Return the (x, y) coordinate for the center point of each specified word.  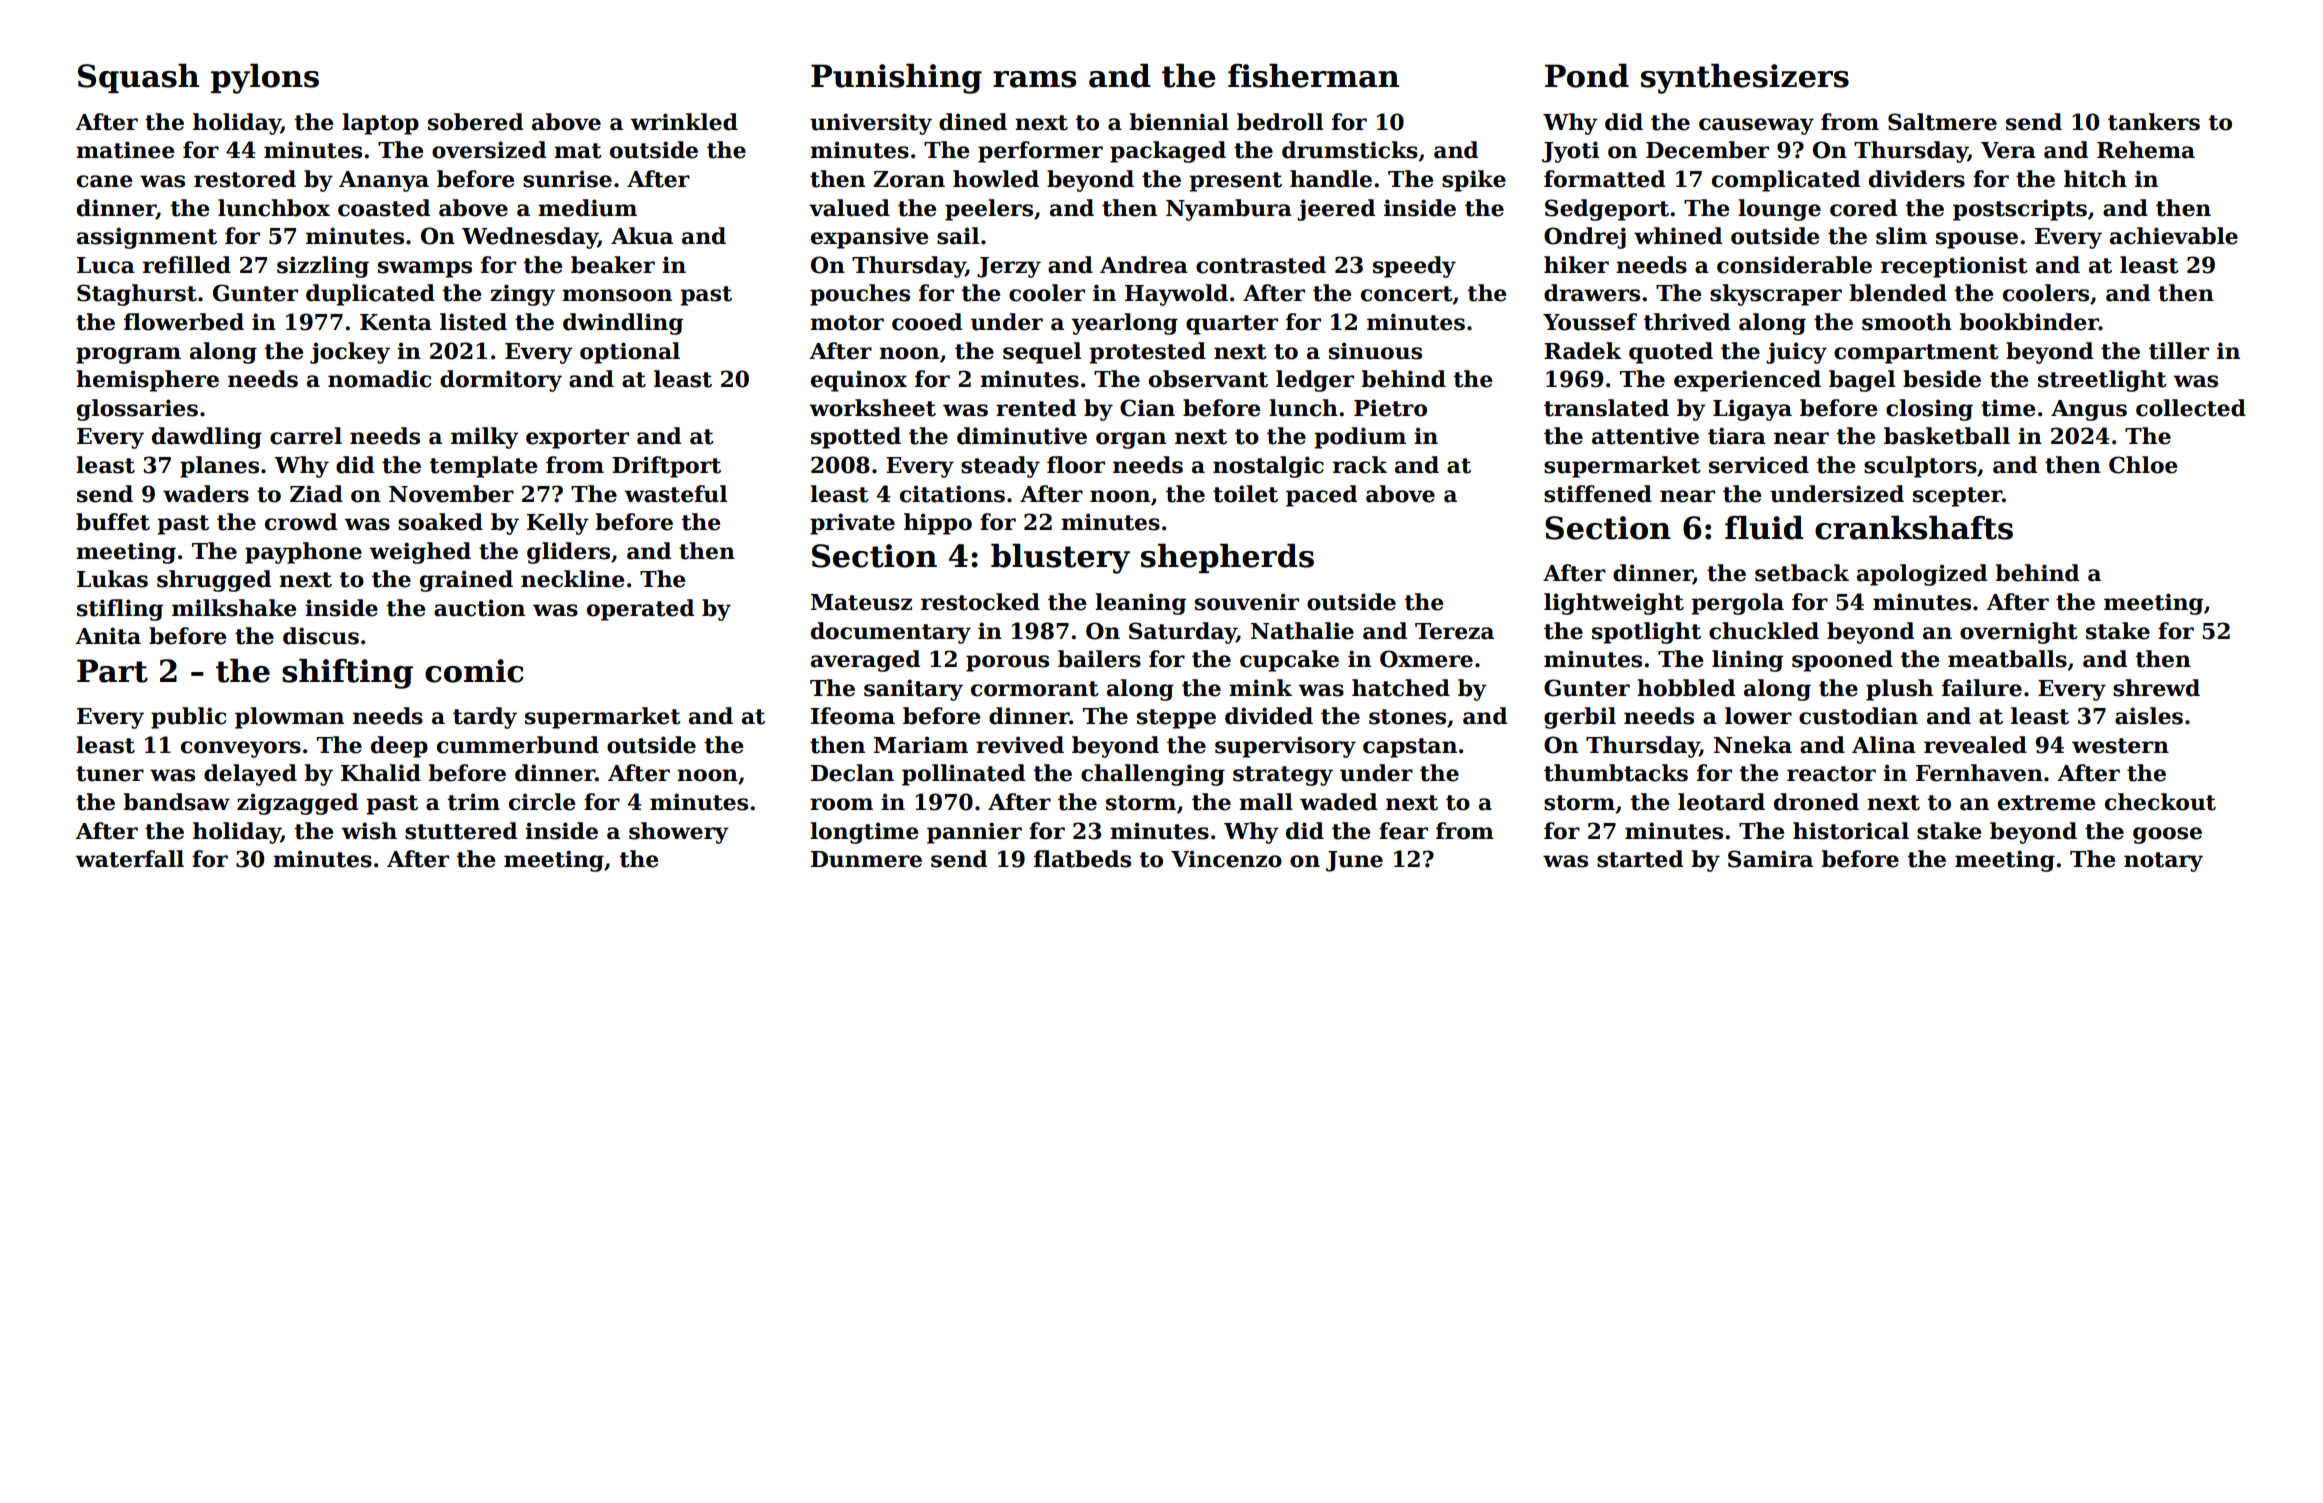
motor (847, 323)
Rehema (2146, 150)
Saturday (1183, 633)
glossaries (137, 410)
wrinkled (684, 122)
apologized (1922, 575)
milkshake (234, 608)
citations (952, 494)
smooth (1907, 322)
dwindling (623, 324)
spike (1474, 181)
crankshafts (1914, 527)
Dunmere (866, 859)
